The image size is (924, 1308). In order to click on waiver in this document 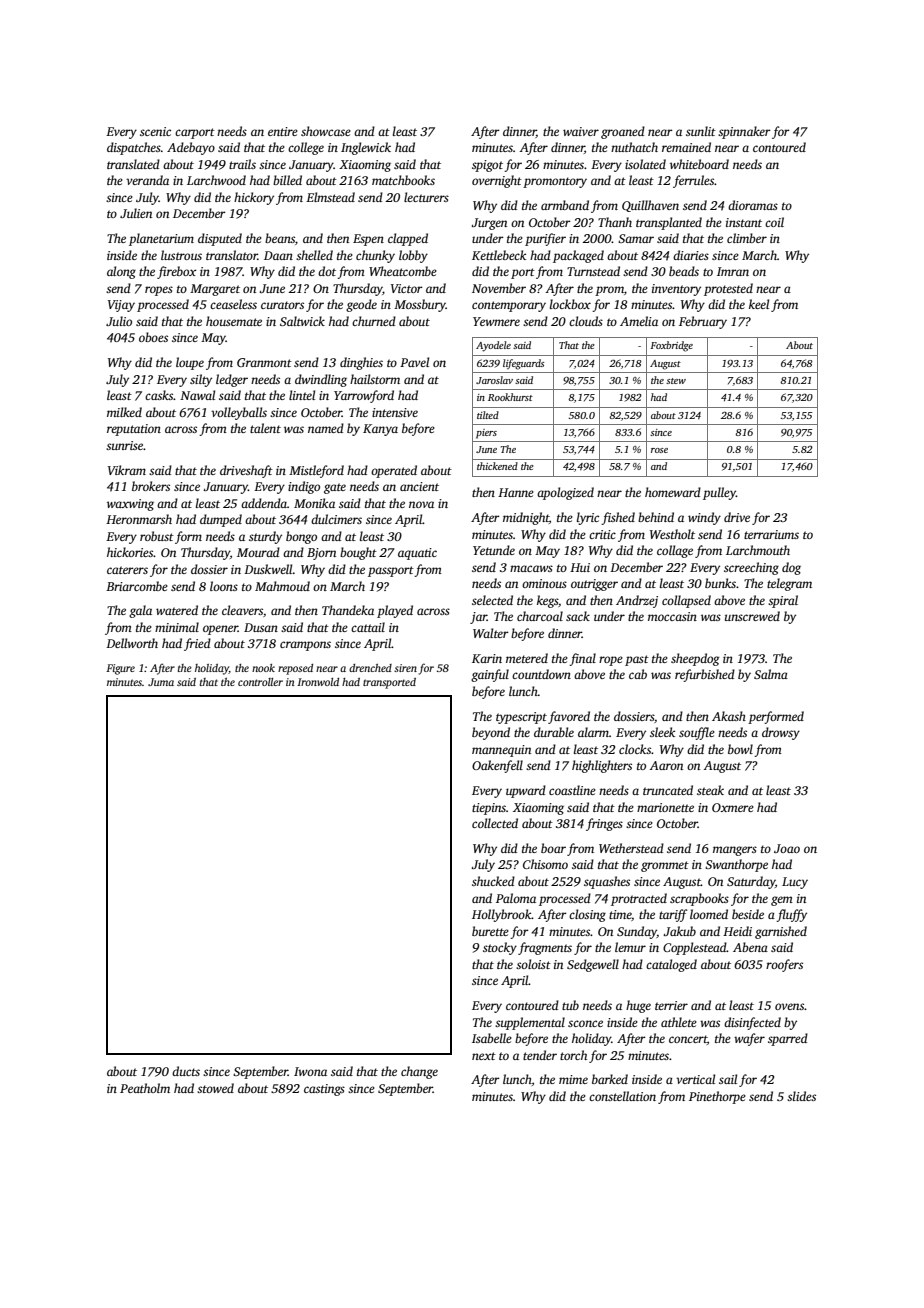, I will do `click(581, 131)`.
